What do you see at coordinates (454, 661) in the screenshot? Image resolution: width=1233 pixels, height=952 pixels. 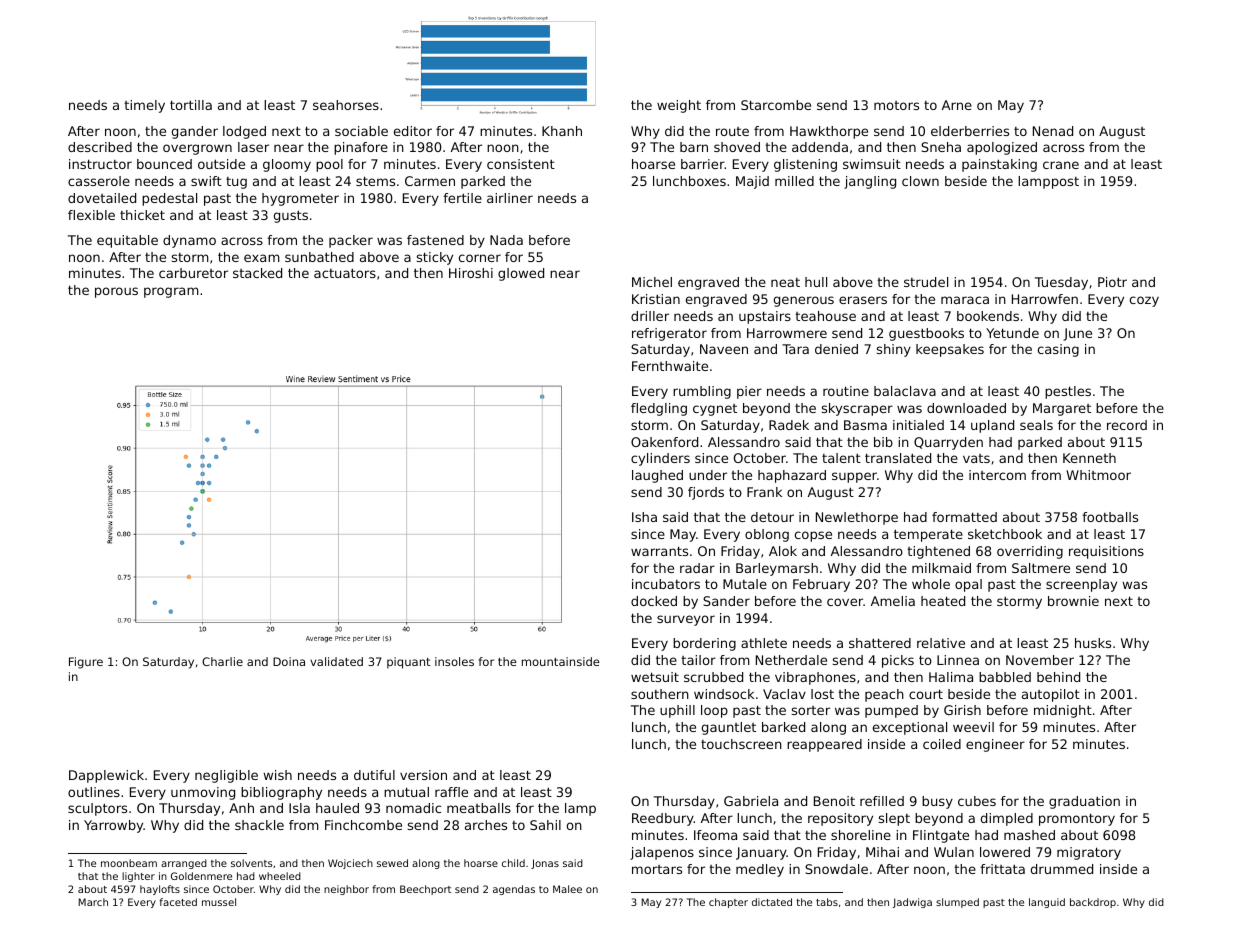 I see `insoles` at bounding box center [454, 661].
